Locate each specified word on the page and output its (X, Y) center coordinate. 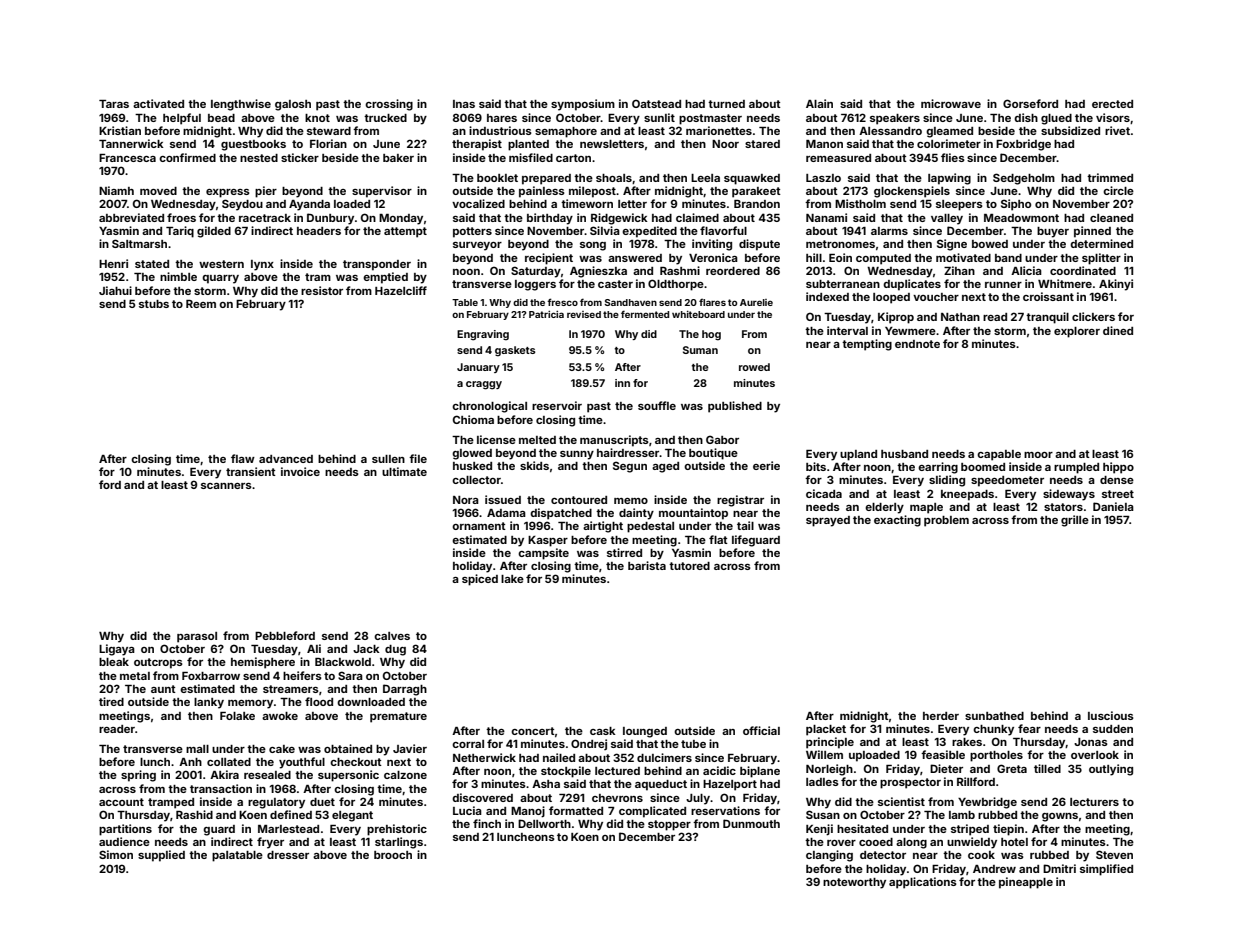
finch (487, 823)
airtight (603, 527)
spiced (480, 580)
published (735, 407)
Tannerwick (131, 143)
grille (1075, 521)
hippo (1118, 468)
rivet (1117, 130)
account (121, 802)
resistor (322, 290)
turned (726, 104)
